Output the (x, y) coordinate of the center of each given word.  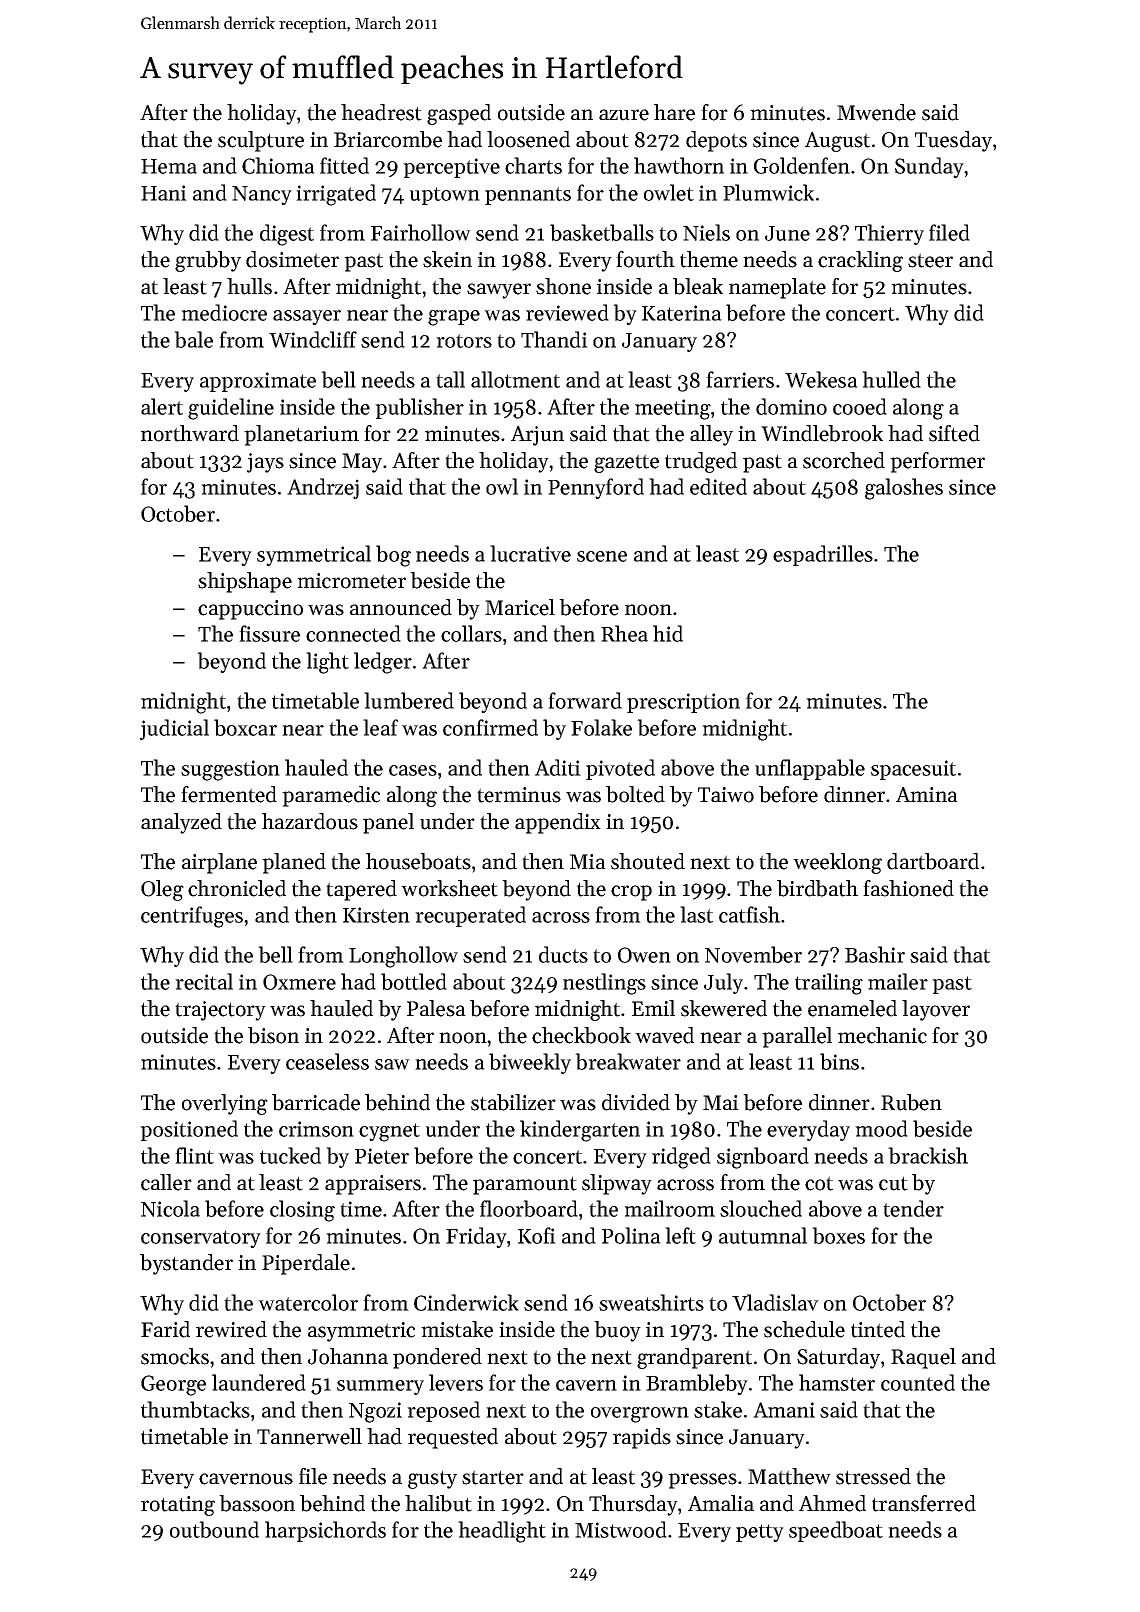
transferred (924, 1503)
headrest (381, 112)
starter (493, 1477)
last (696, 914)
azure (624, 115)
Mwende (876, 112)
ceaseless (327, 1061)
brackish (928, 1155)
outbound (214, 1529)
